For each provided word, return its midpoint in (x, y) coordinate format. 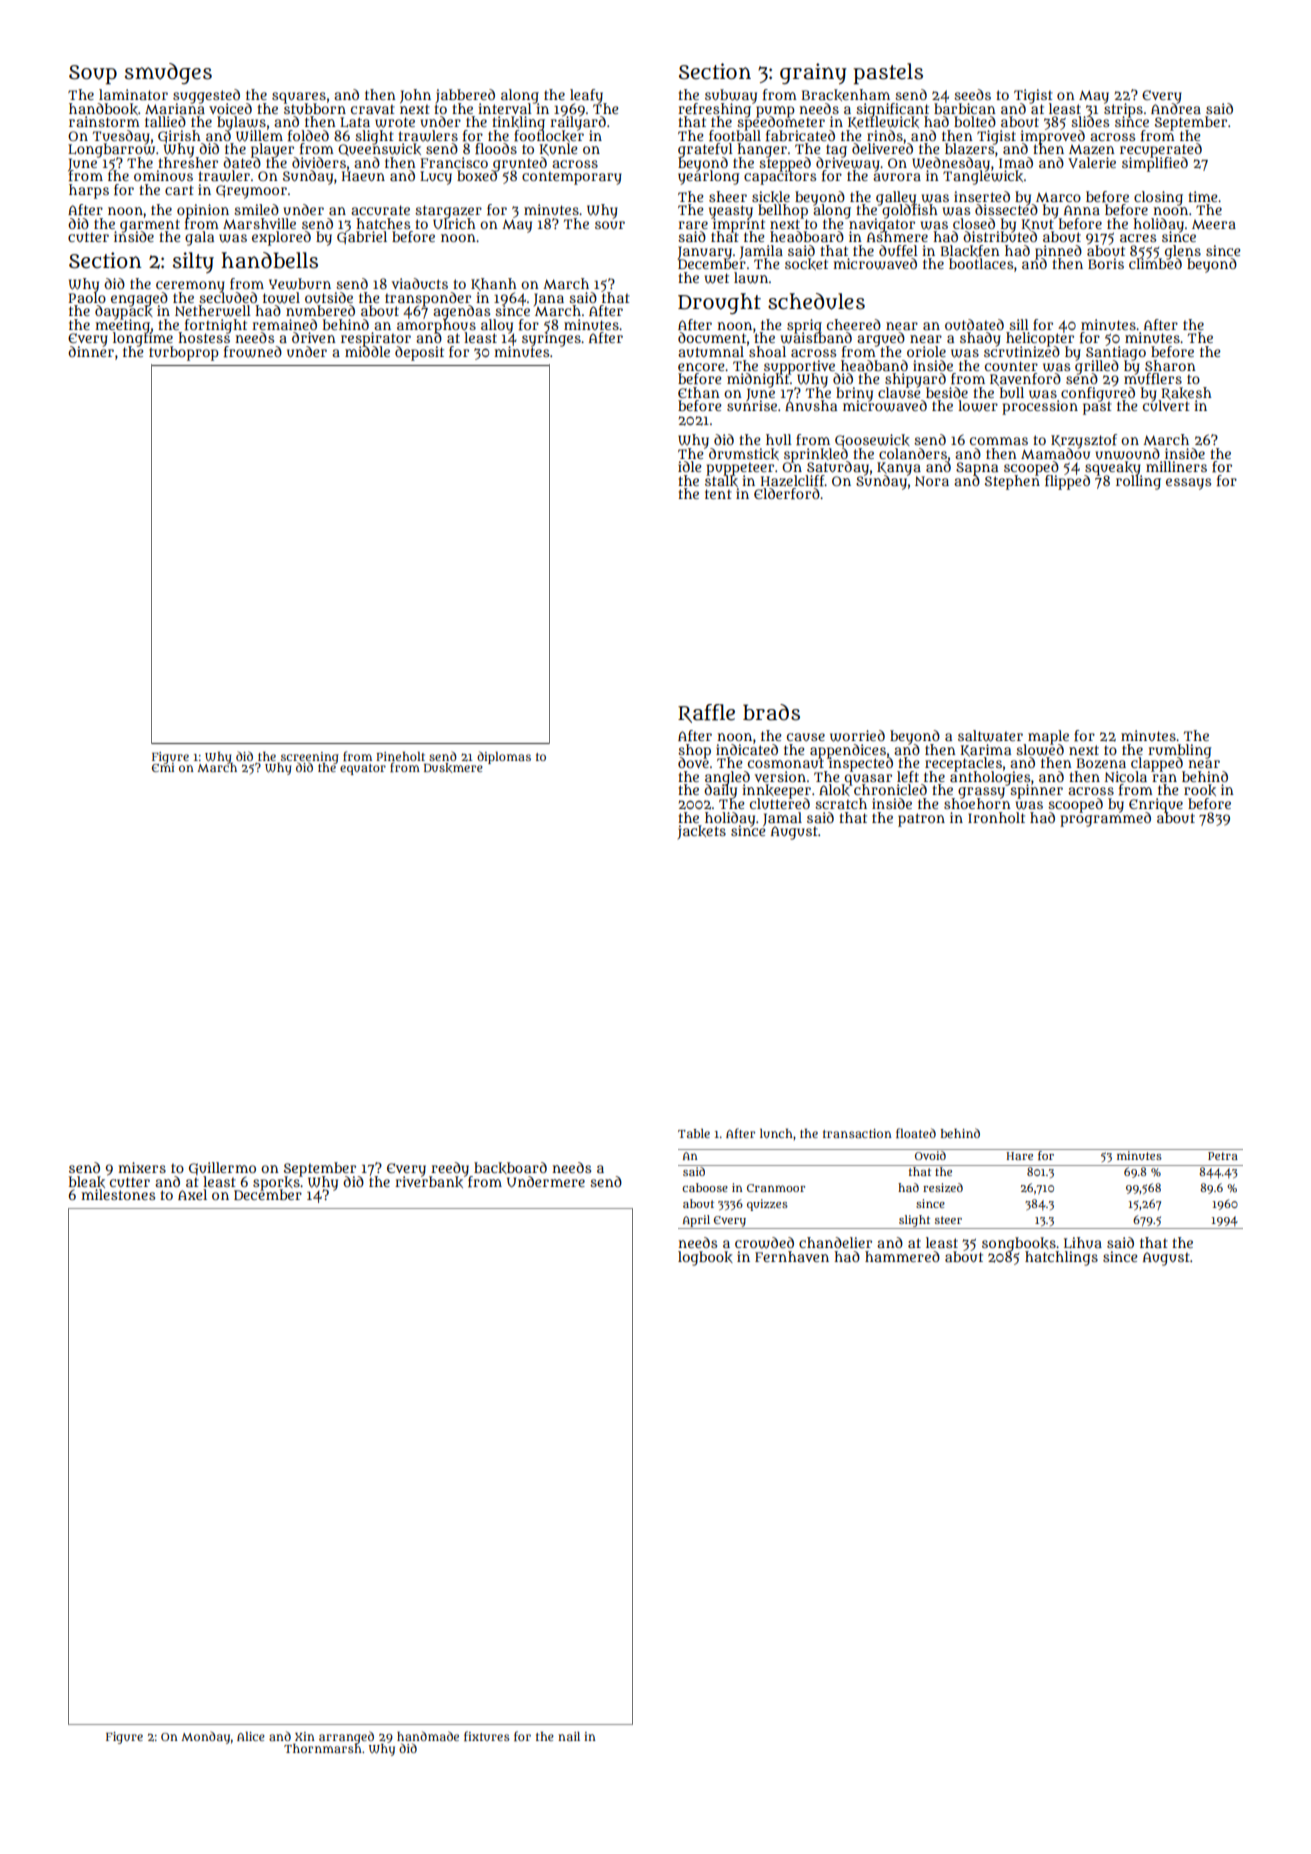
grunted (519, 164)
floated (916, 1133)
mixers (142, 1167)
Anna (1082, 210)
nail (569, 1736)
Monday (205, 1737)
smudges (168, 73)
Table (694, 1133)
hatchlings (1061, 1258)
